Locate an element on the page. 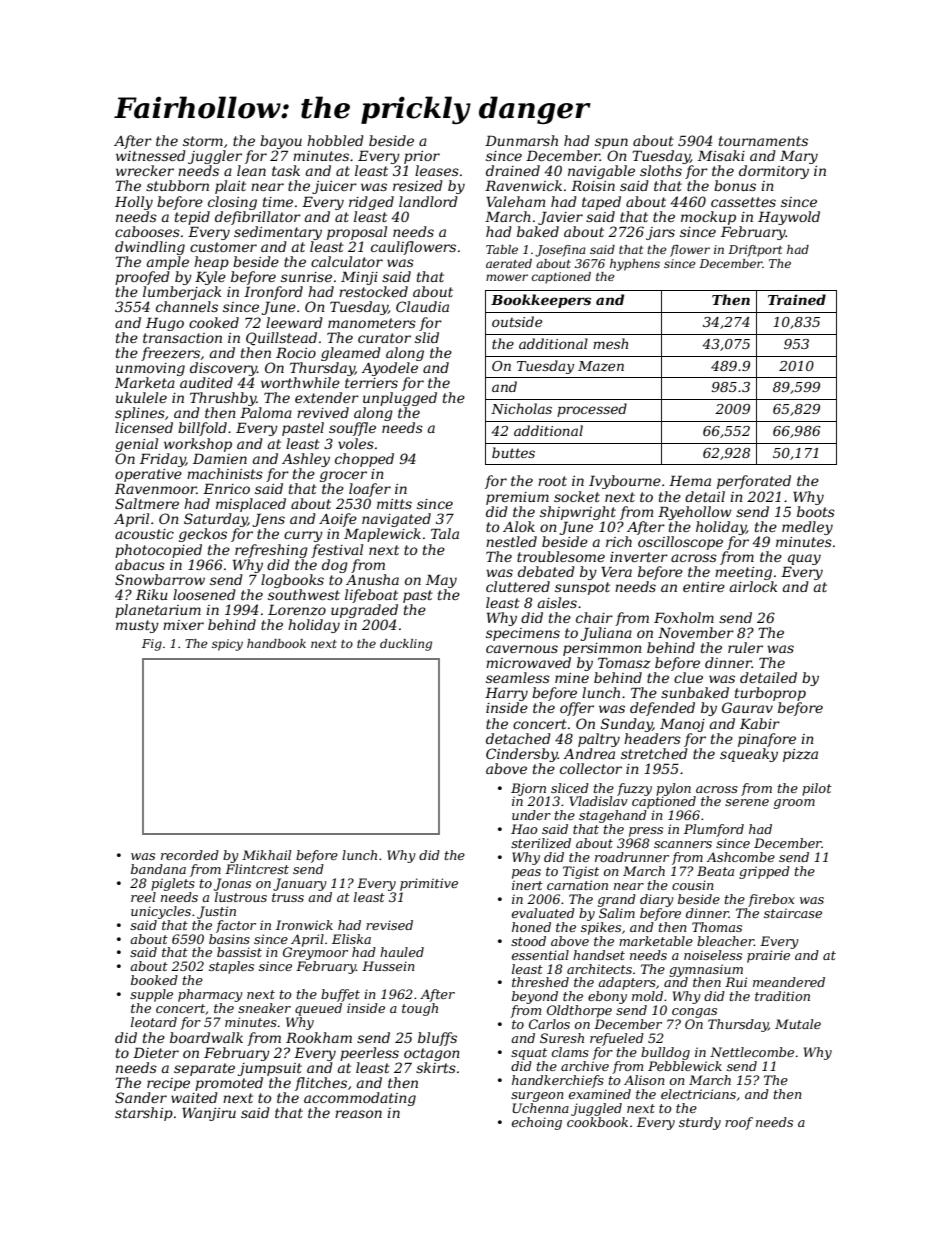  piglets is located at coordinates (173, 884).
